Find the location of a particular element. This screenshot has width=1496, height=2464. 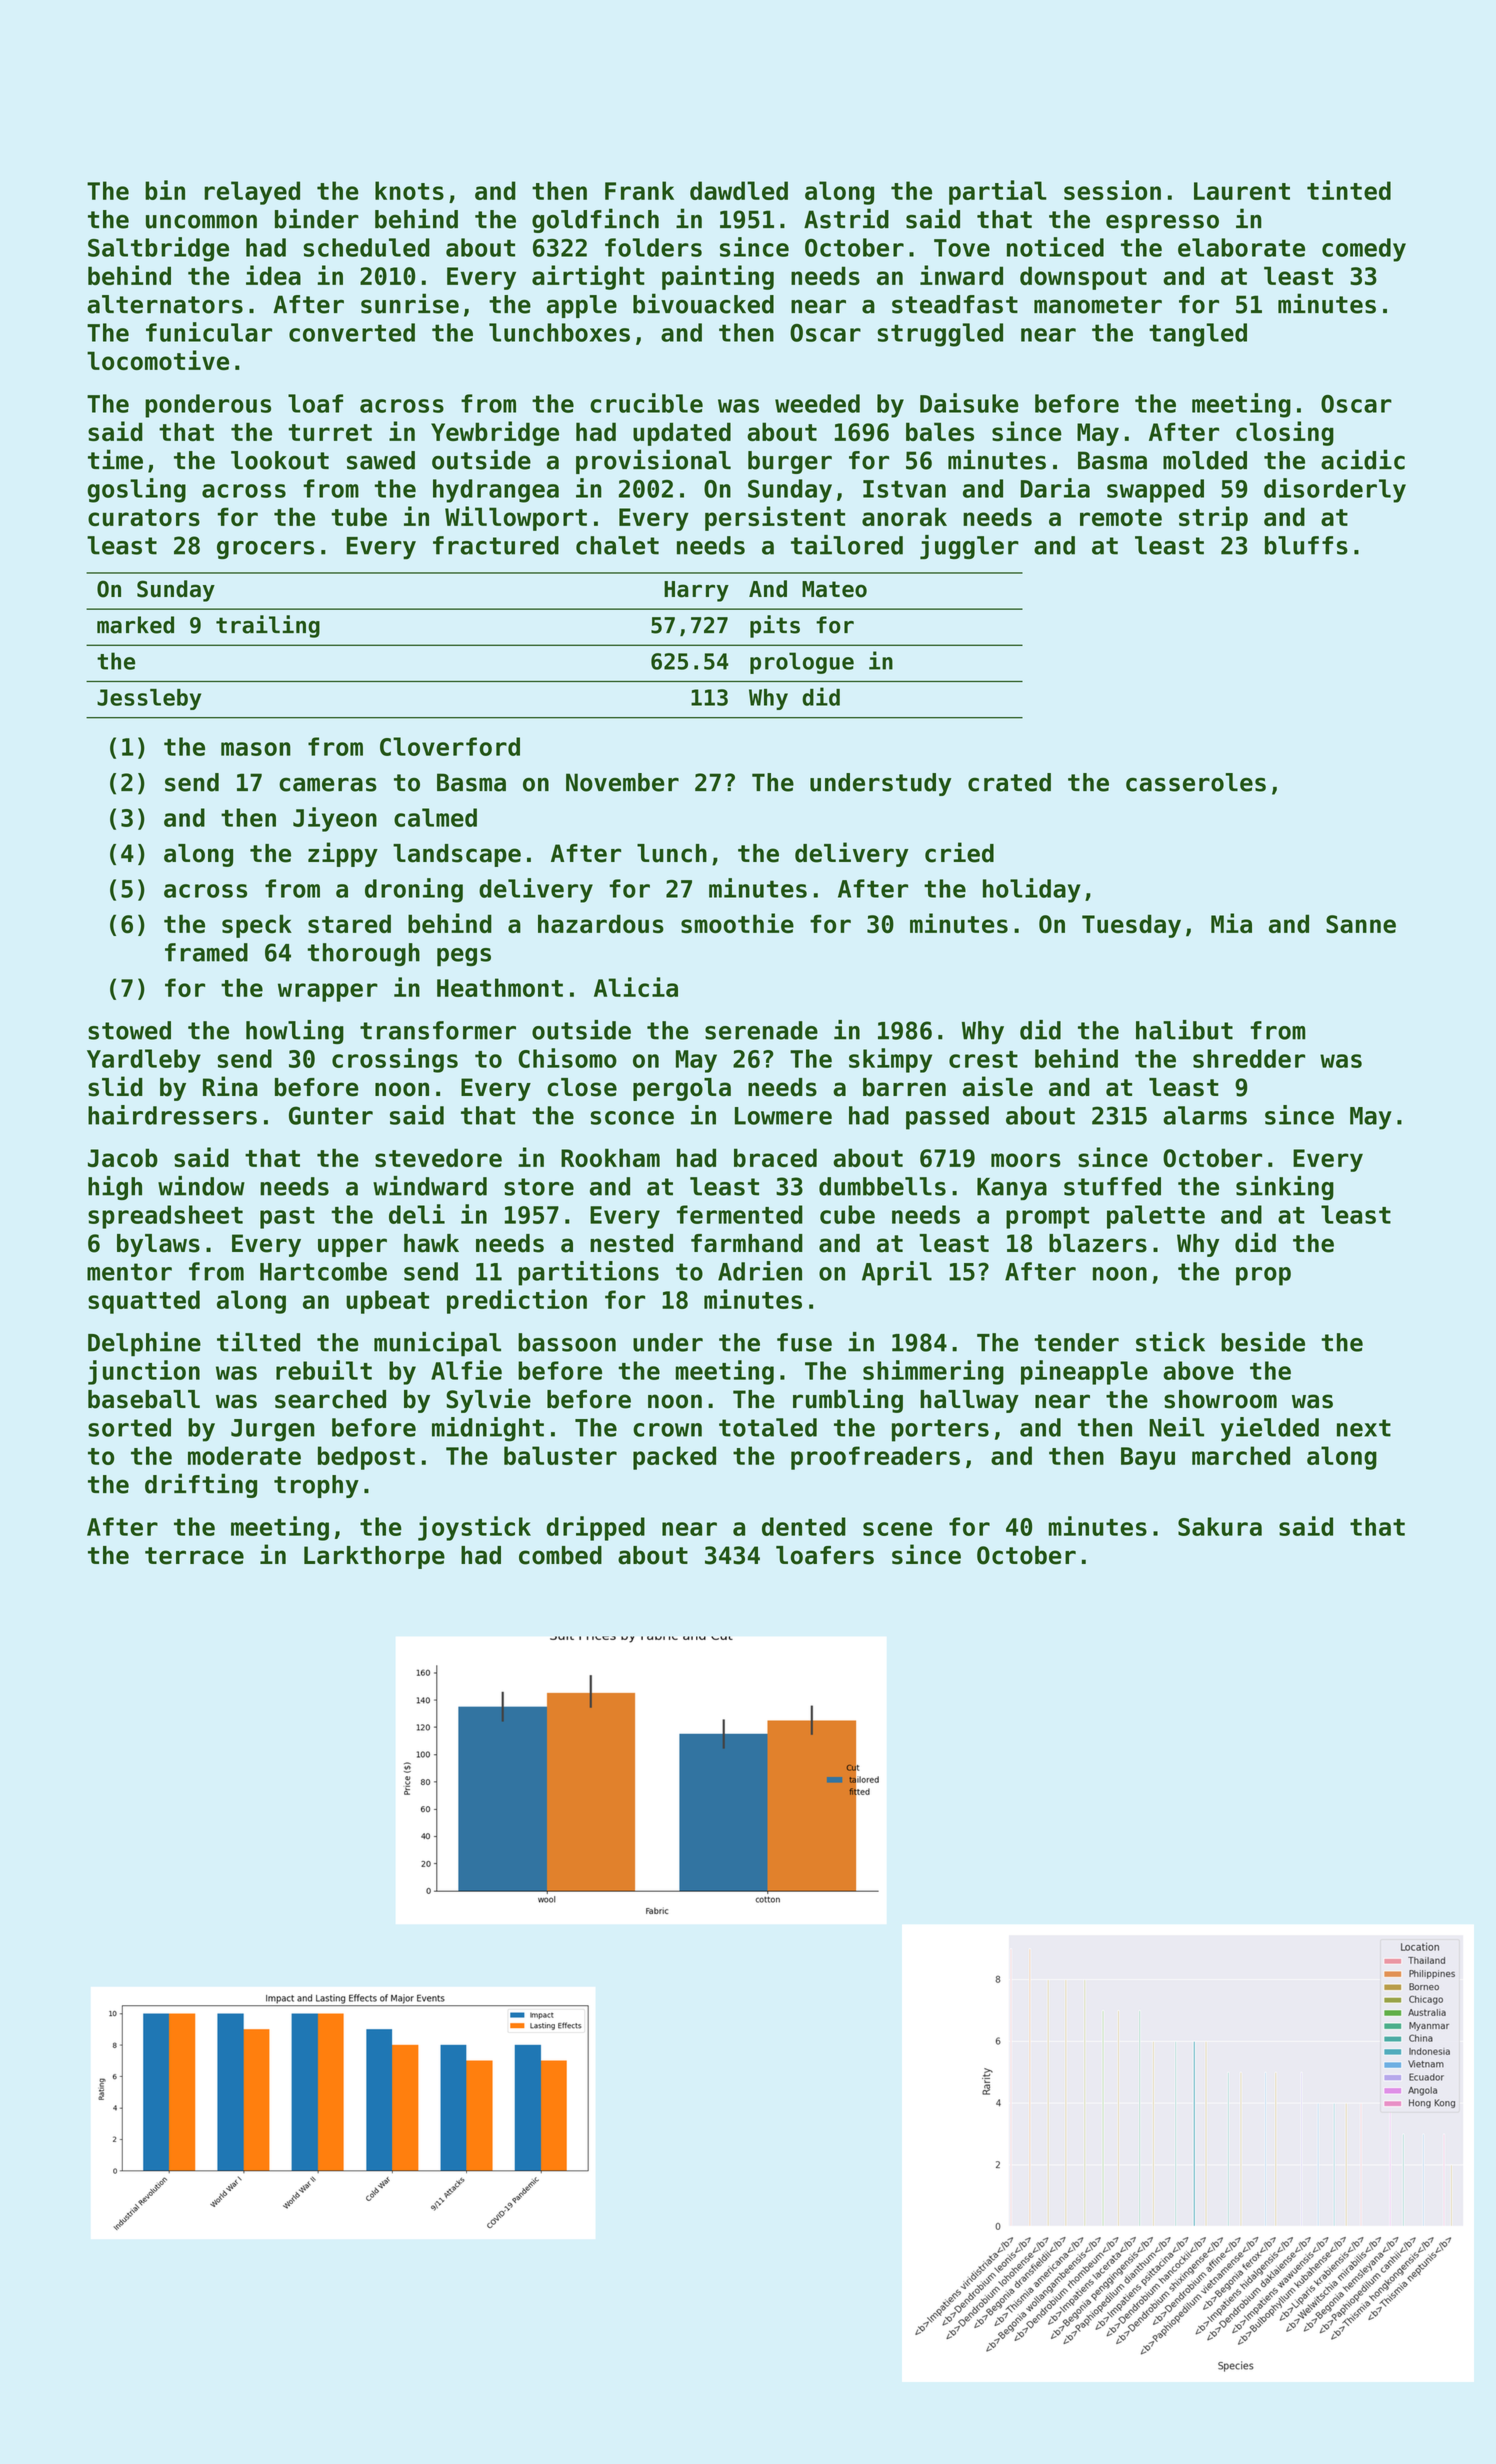

crown is located at coordinates (667, 1430).
